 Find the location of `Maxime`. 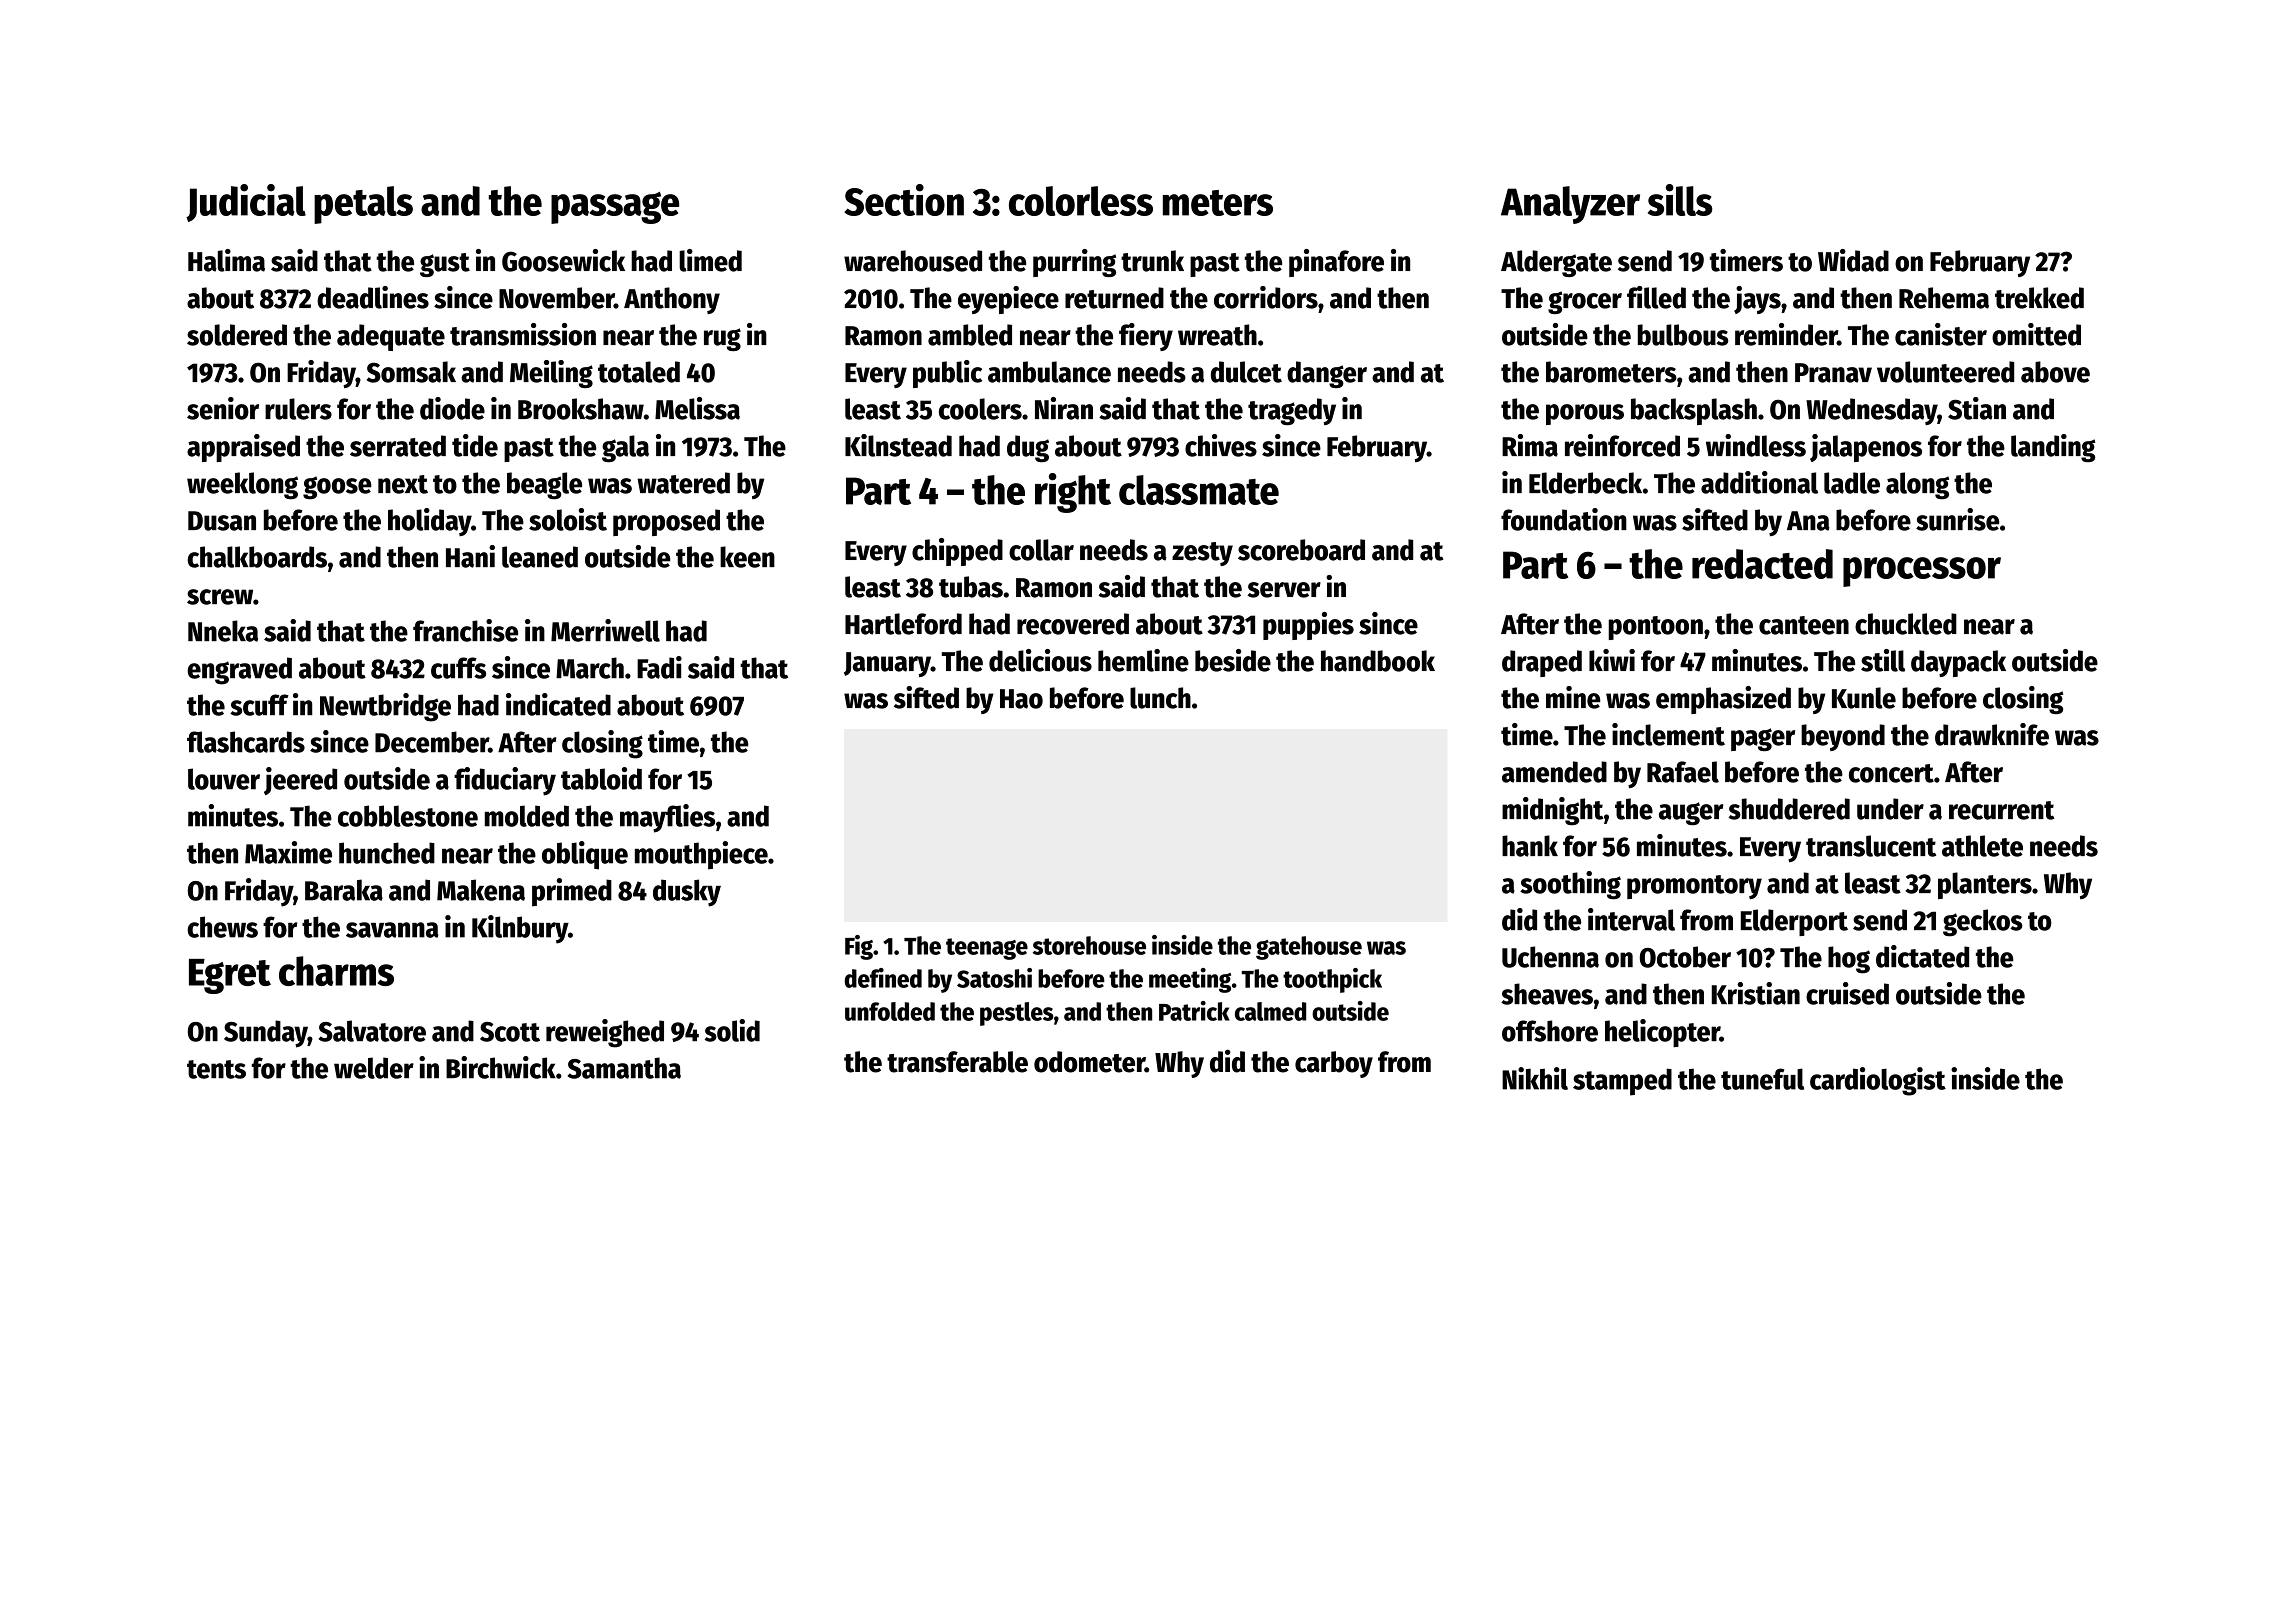

Maxime is located at coordinates (288, 852).
